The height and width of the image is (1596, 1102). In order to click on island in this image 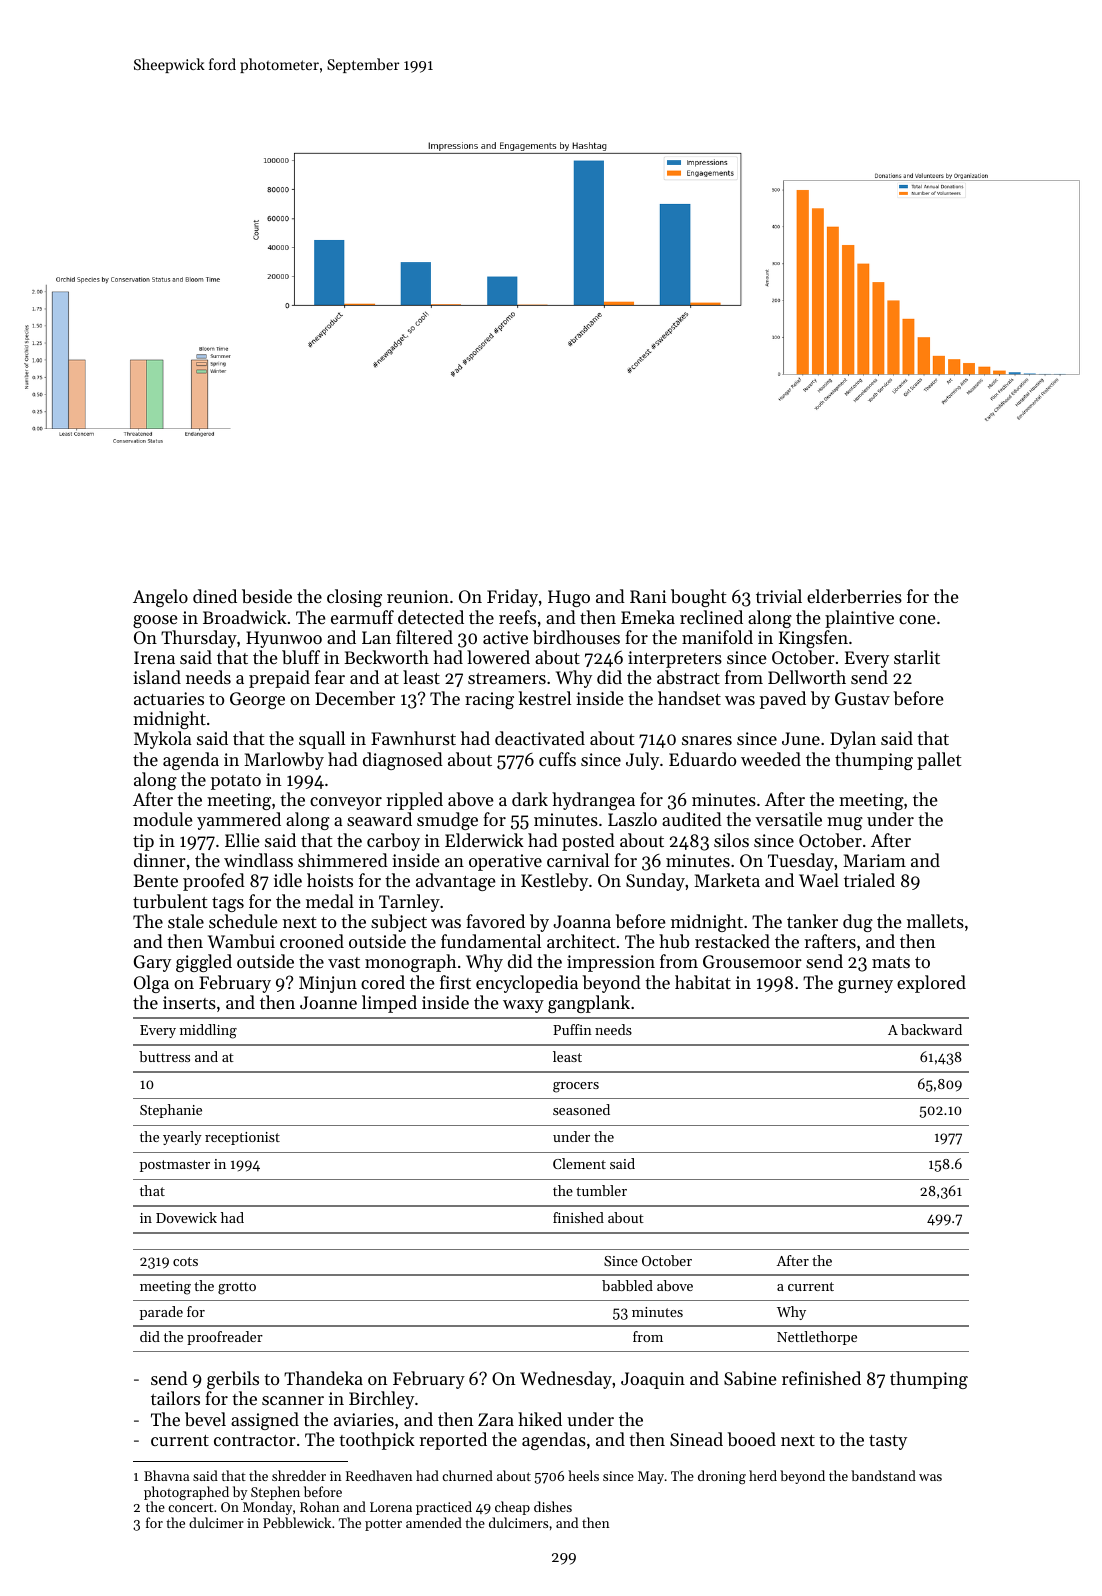, I will do `click(157, 677)`.
